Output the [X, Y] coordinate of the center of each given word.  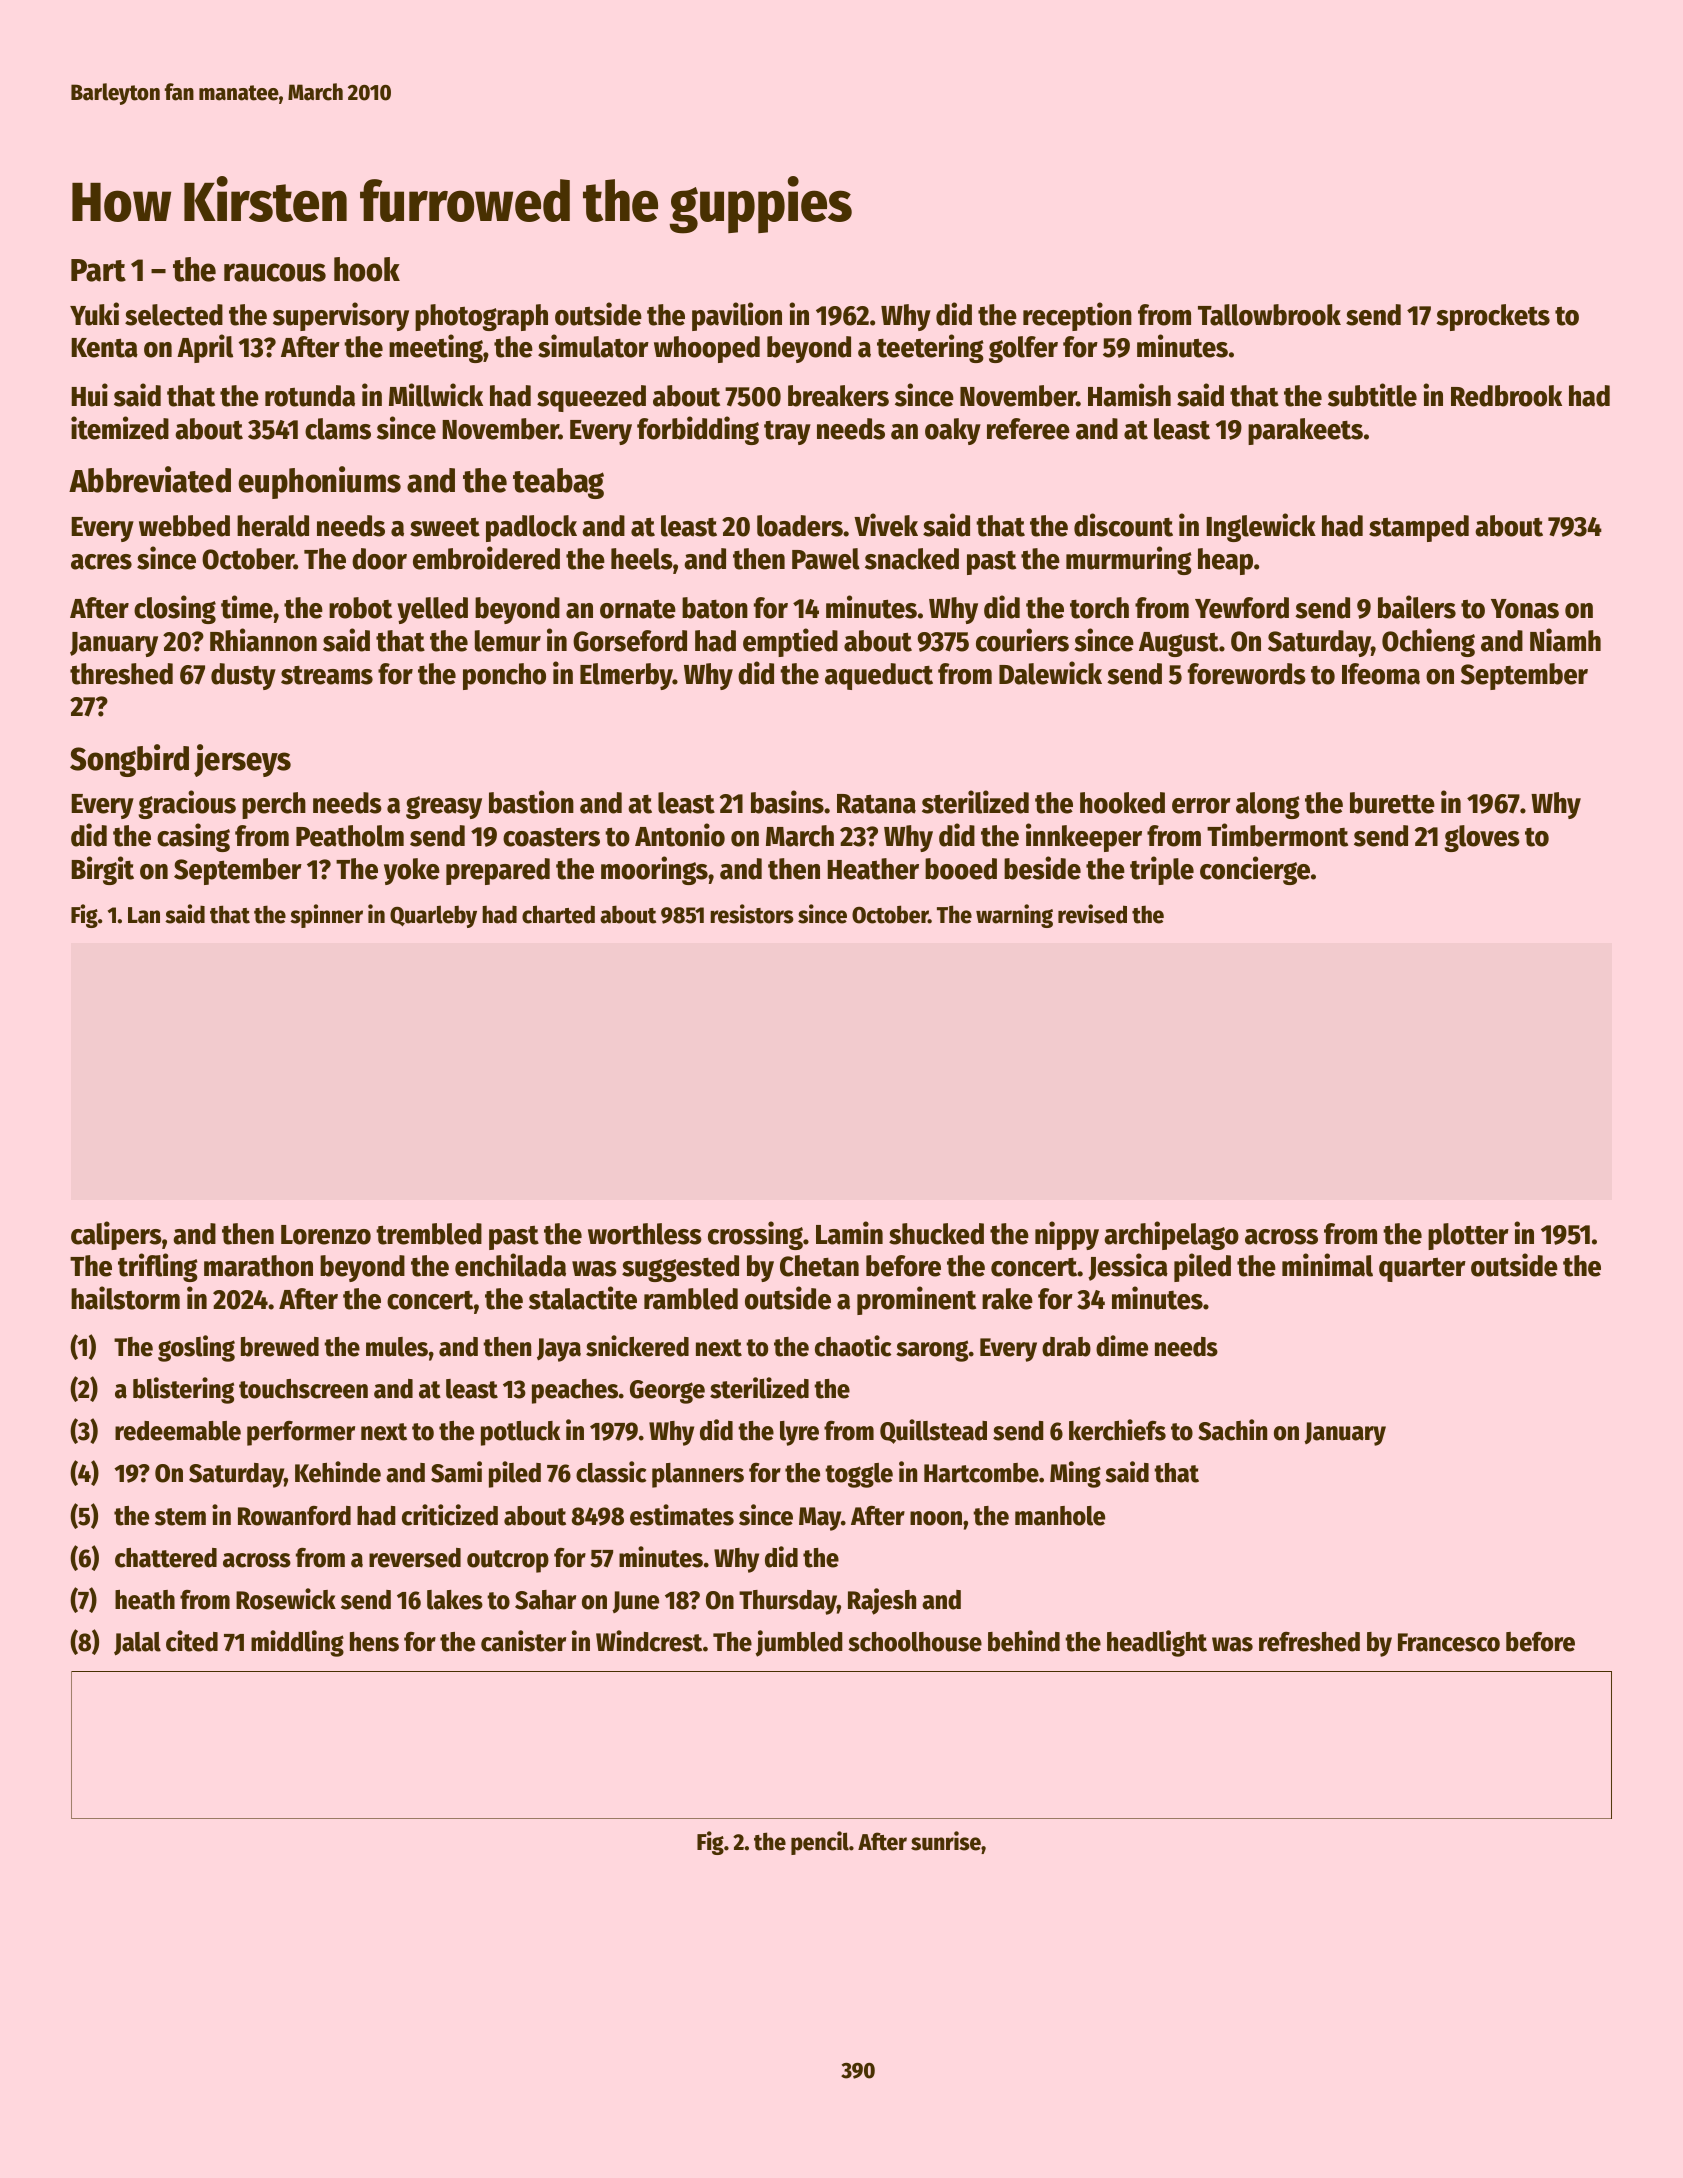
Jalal [137, 1644]
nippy [1067, 1235]
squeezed [591, 398]
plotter [1468, 1236]
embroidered [486, 558]
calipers [116, 1235]
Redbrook [1506, 396]
